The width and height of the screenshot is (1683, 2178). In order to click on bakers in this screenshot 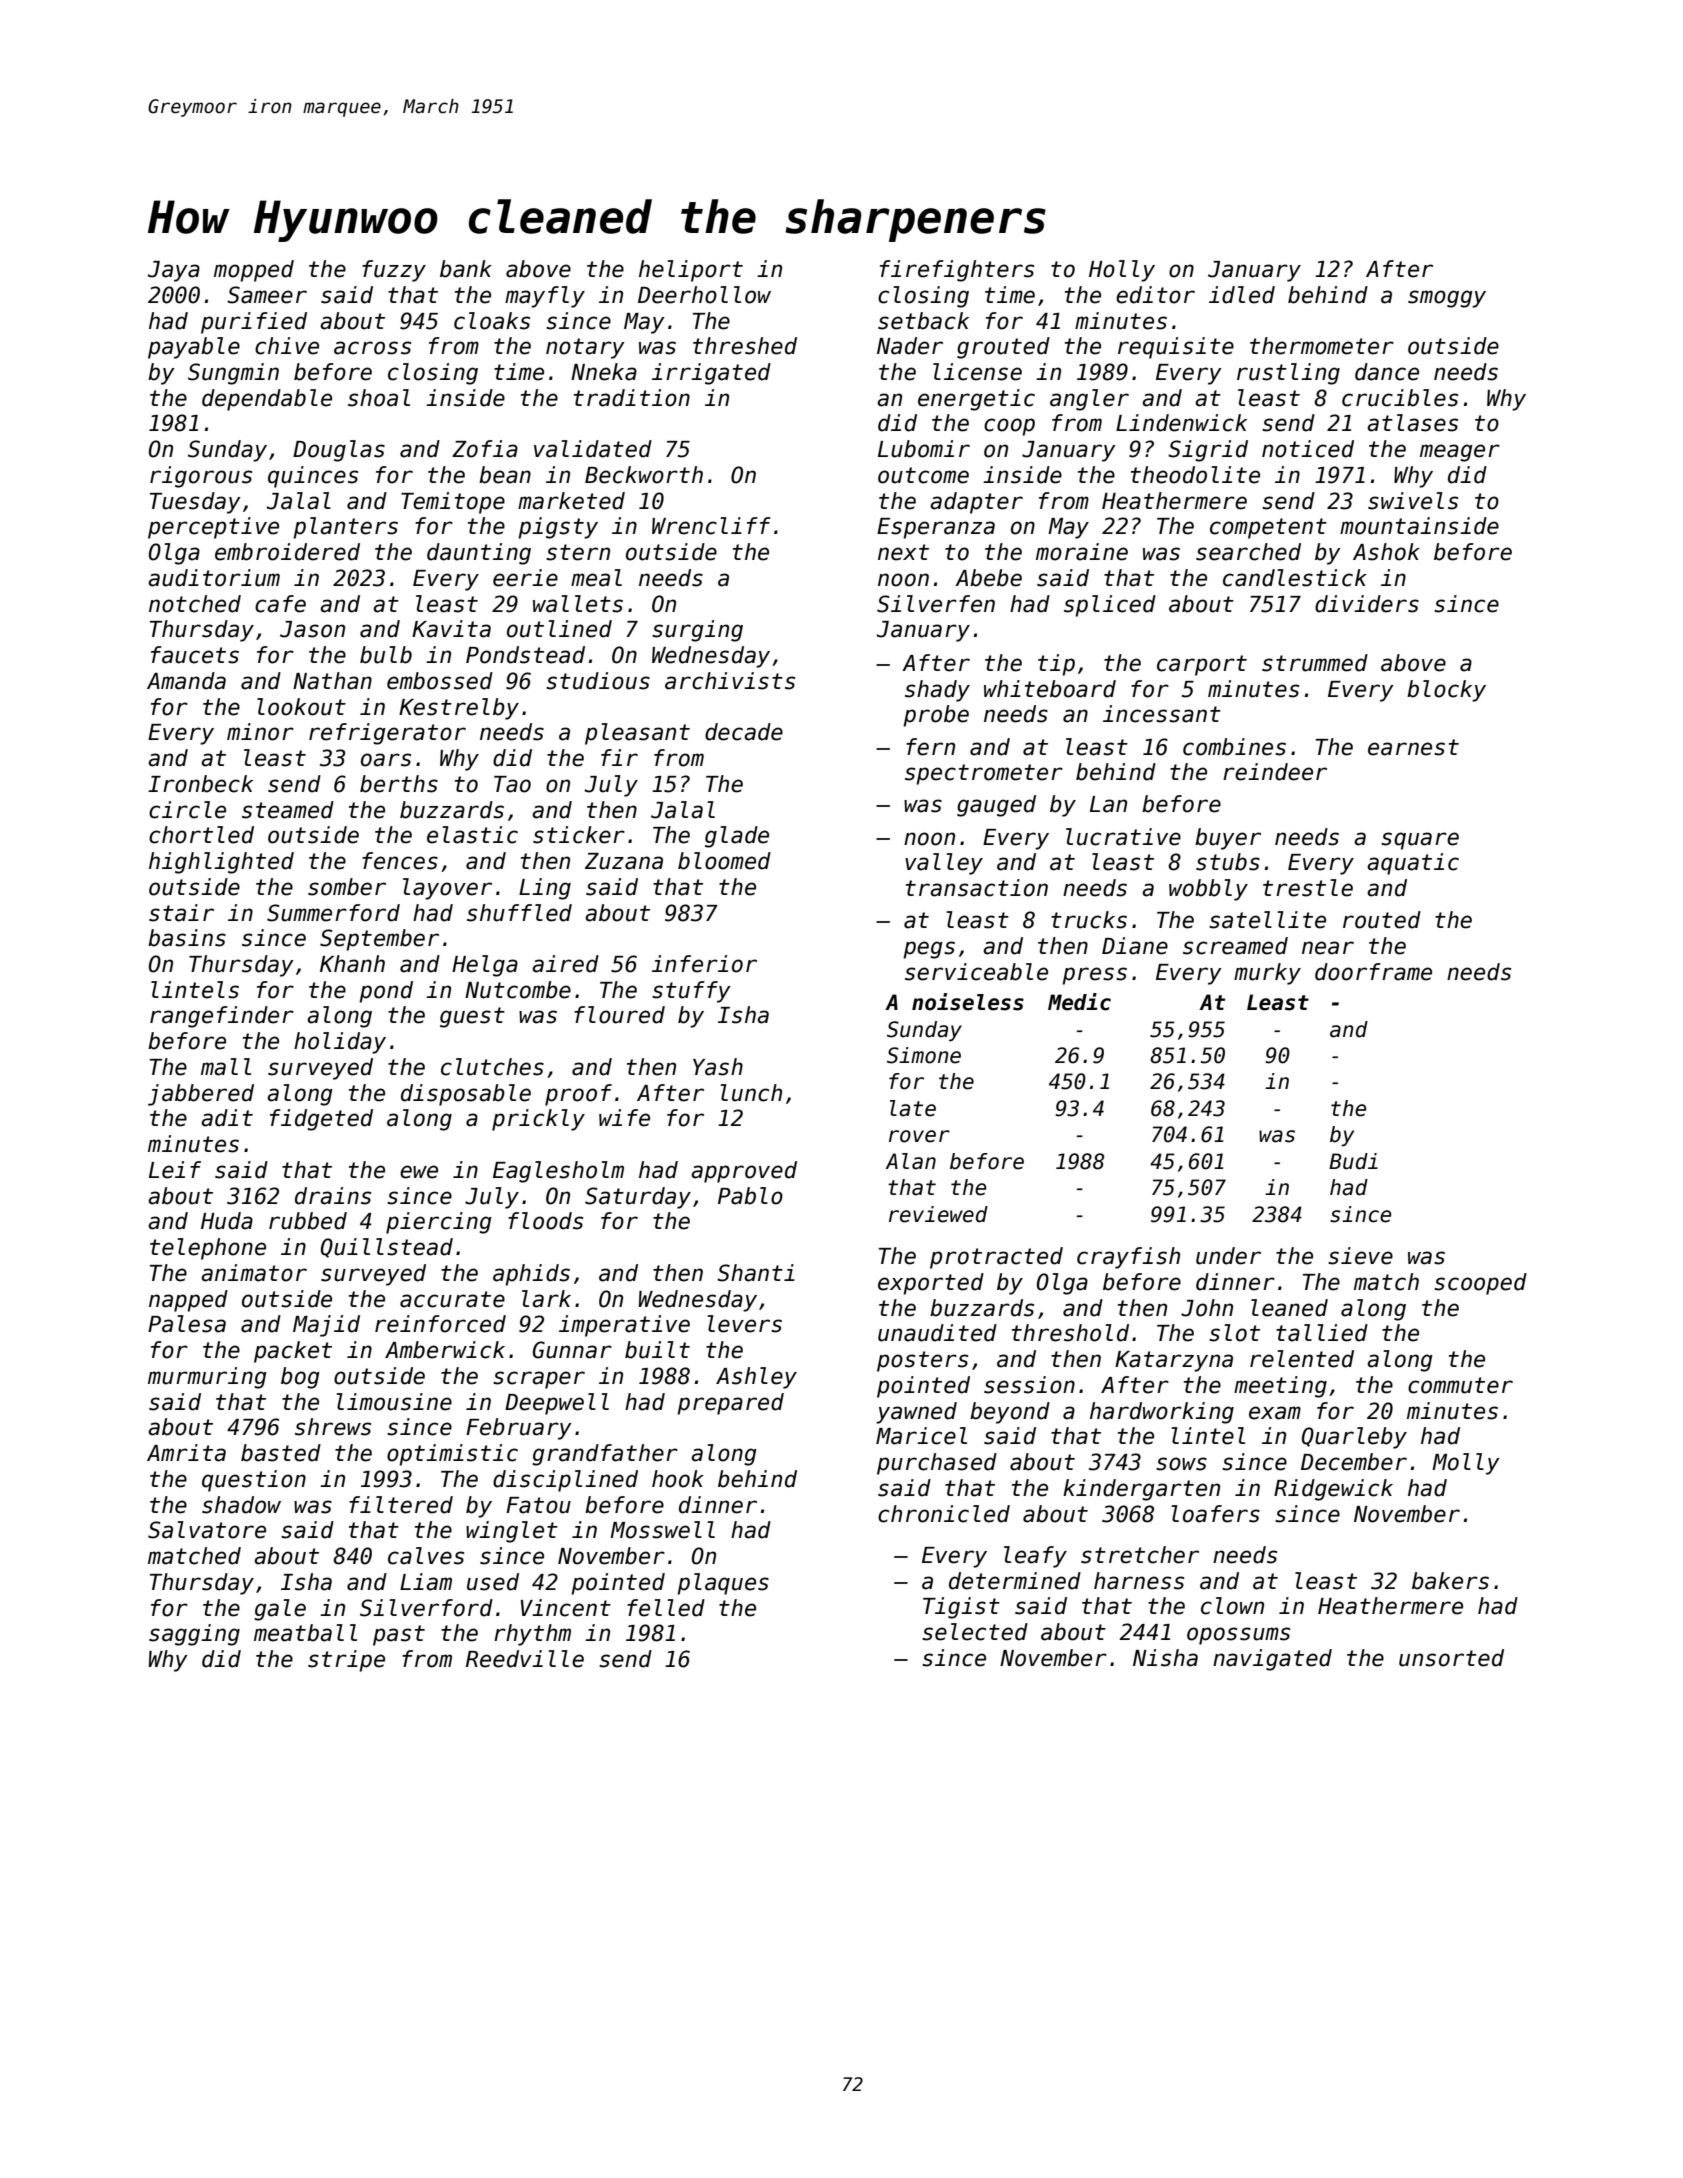, I will do `click(1450, 1581)`.
